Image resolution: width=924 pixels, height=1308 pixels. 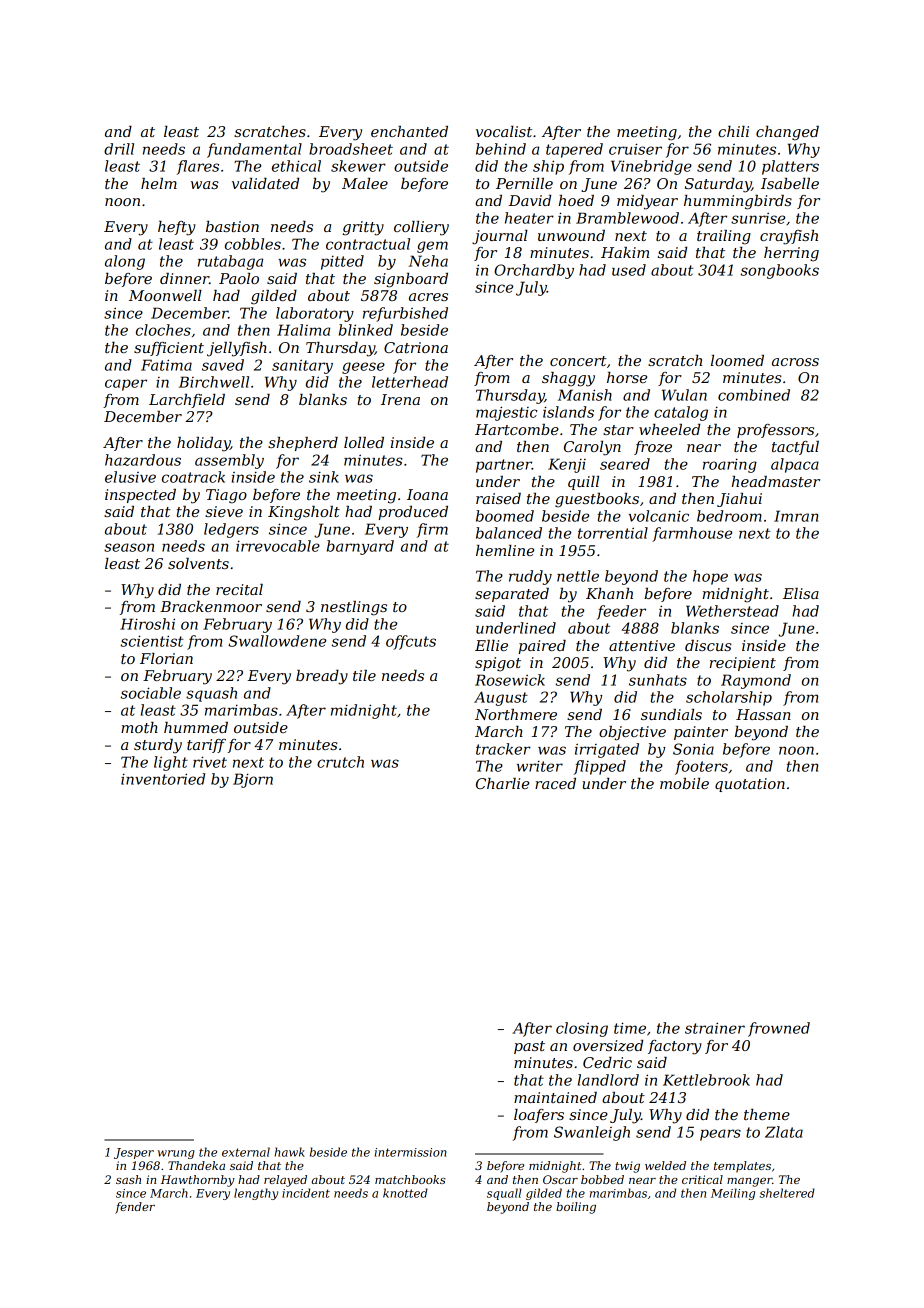 What do you see at coordinates (246, 1152) in the screenshot?
I see `external` at bounding box center [246, 1152].
